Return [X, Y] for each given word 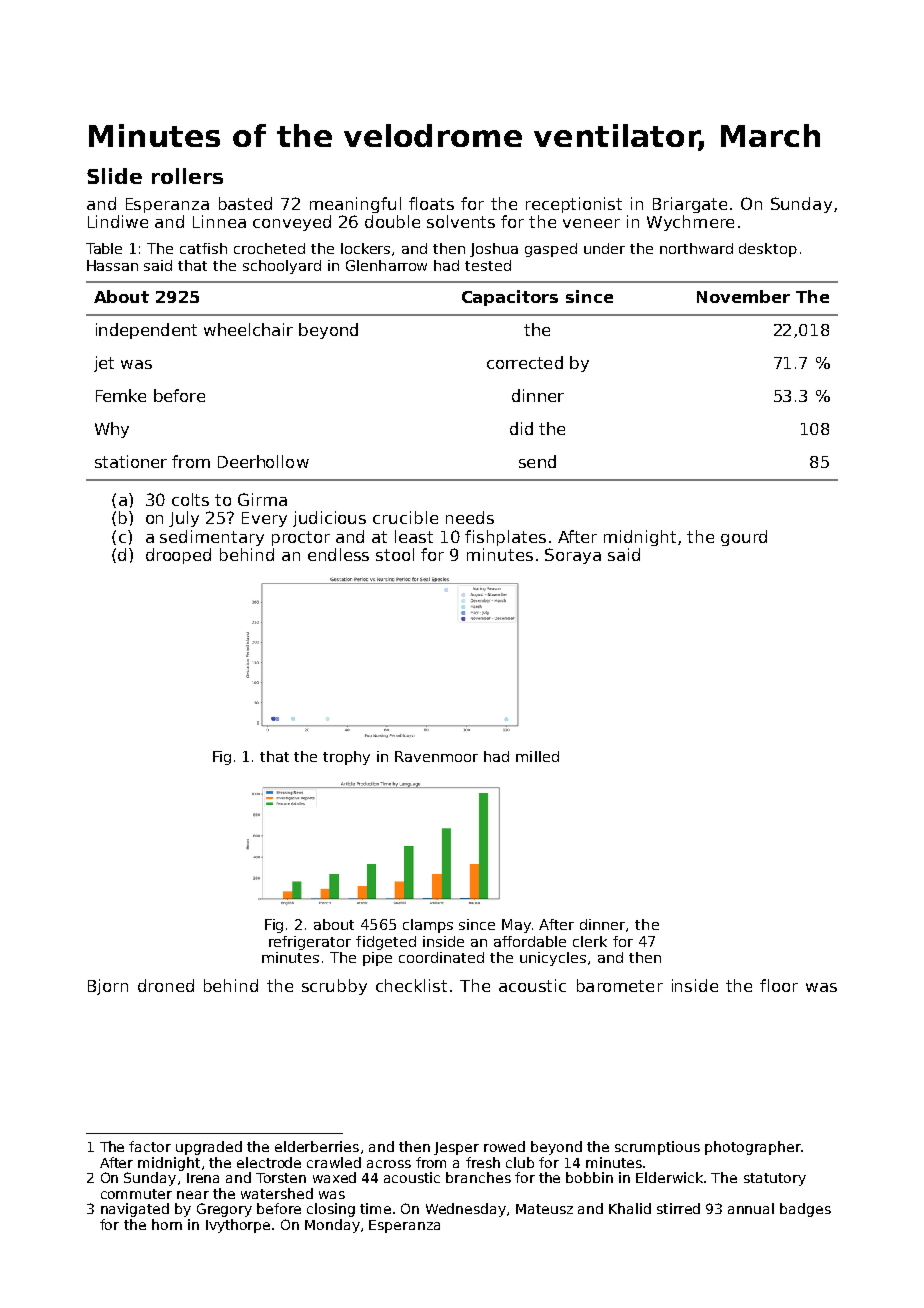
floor [779, 985]
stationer [131, 461]
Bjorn [108, 987]
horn [167, 1224]
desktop [768, 250]
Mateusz [544, 1209]
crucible [405, 517]
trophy [346, 758]
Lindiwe [118, 221]
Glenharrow [386, 265]
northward [696, 248]
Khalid [630, 1208]
